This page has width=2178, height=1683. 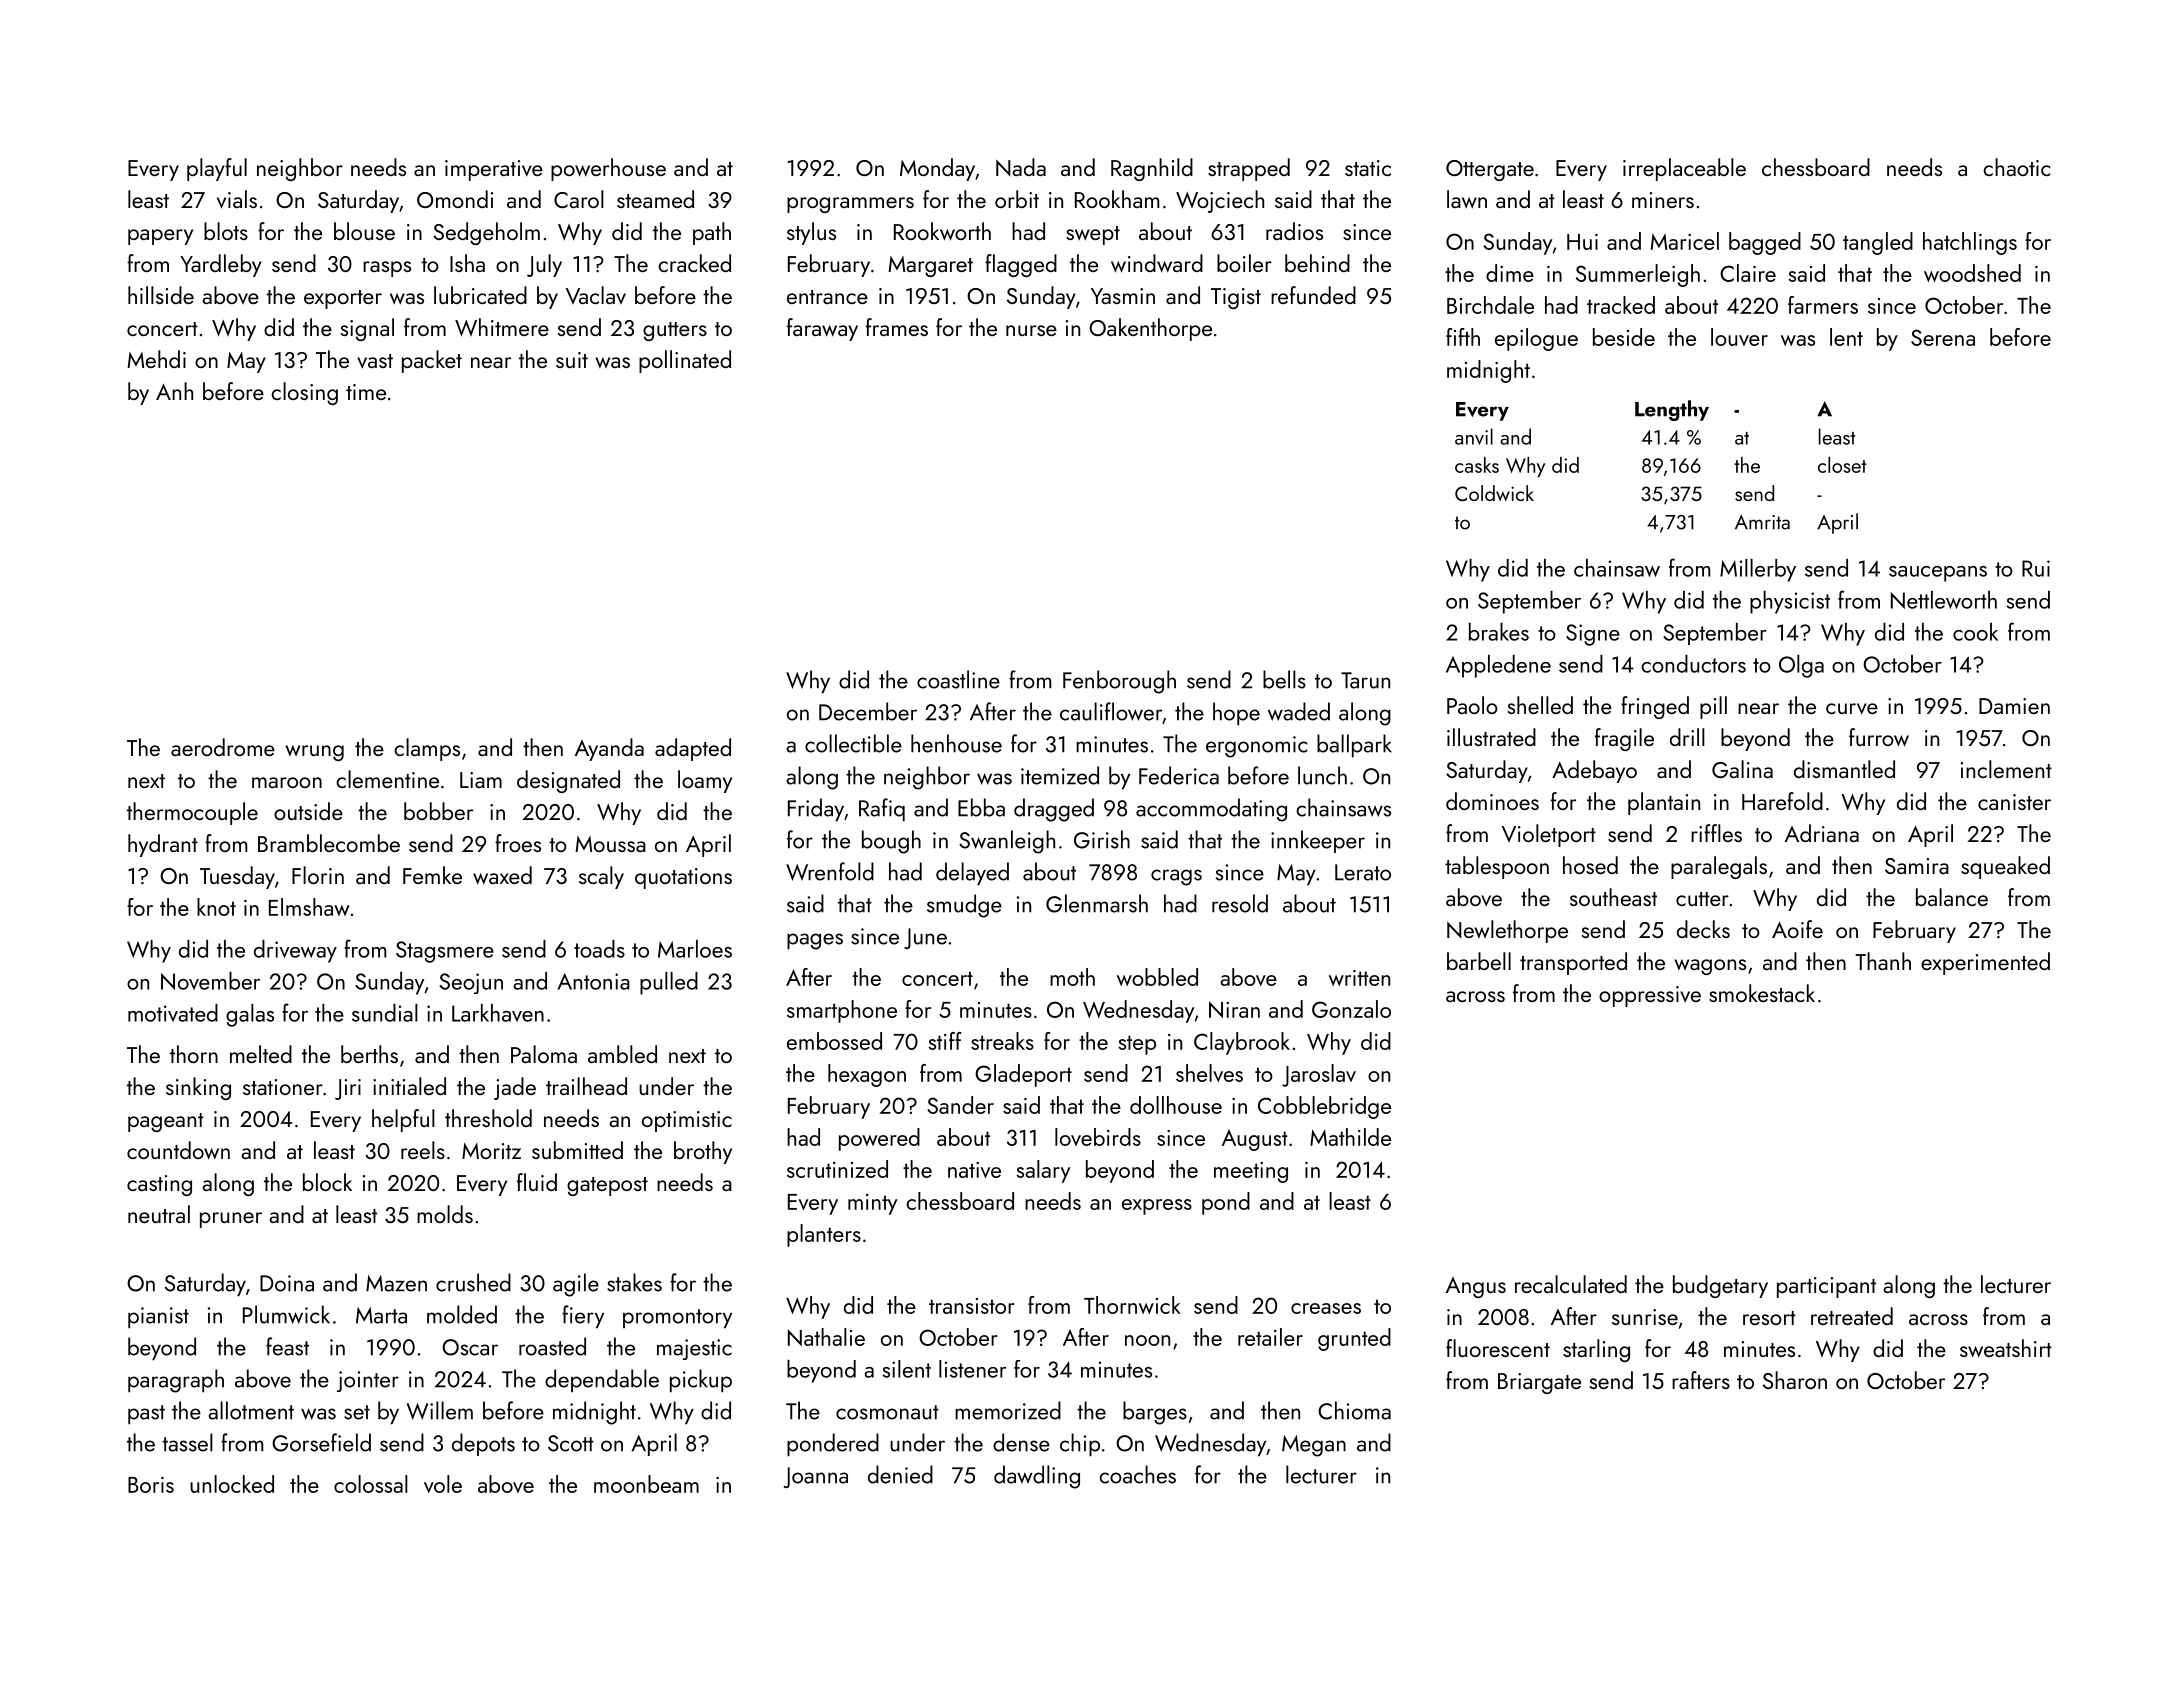 I want to click on block, so click(x=327, y=1182).
